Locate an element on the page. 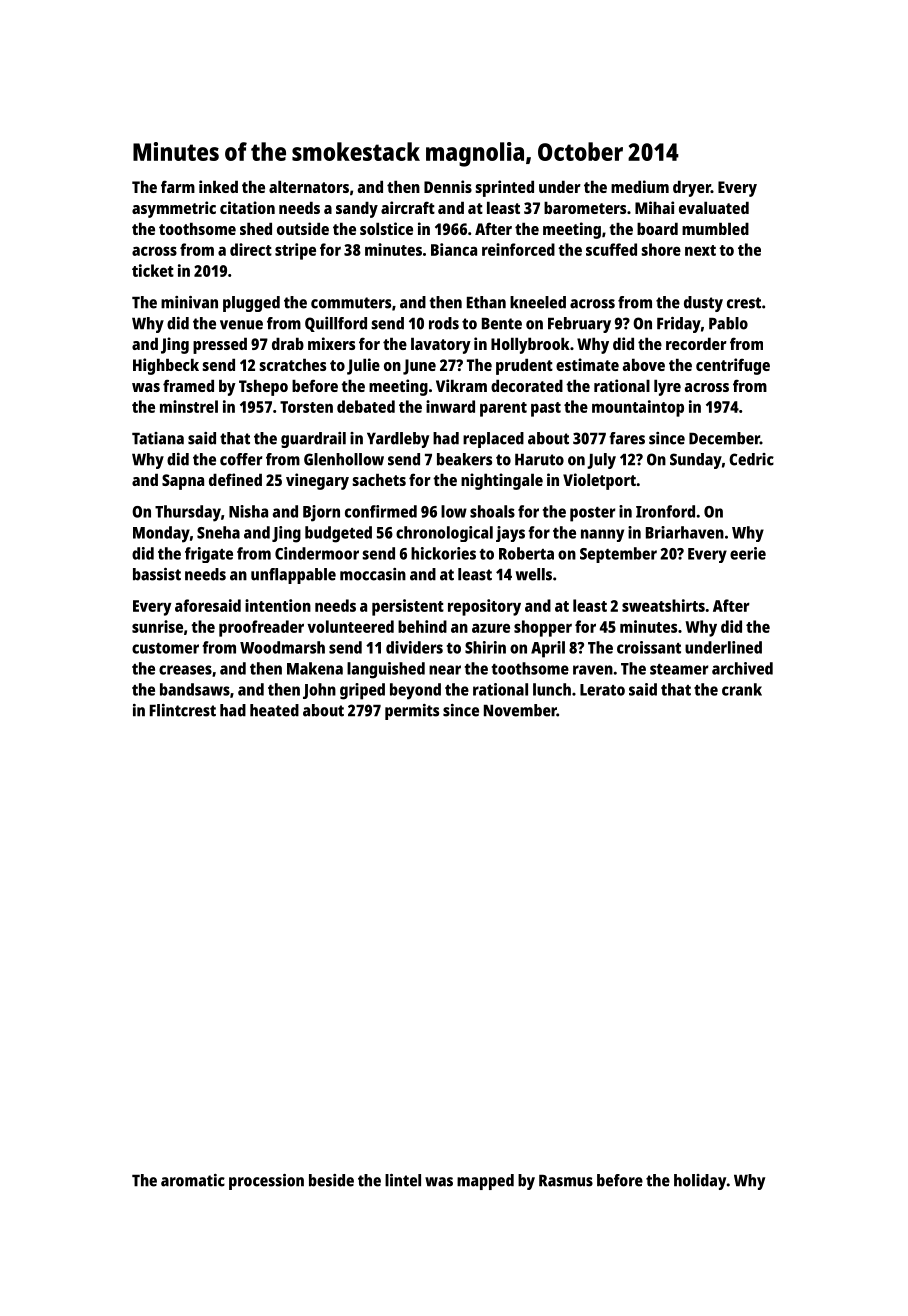  holiday is located at coordinates (700, 1182).
